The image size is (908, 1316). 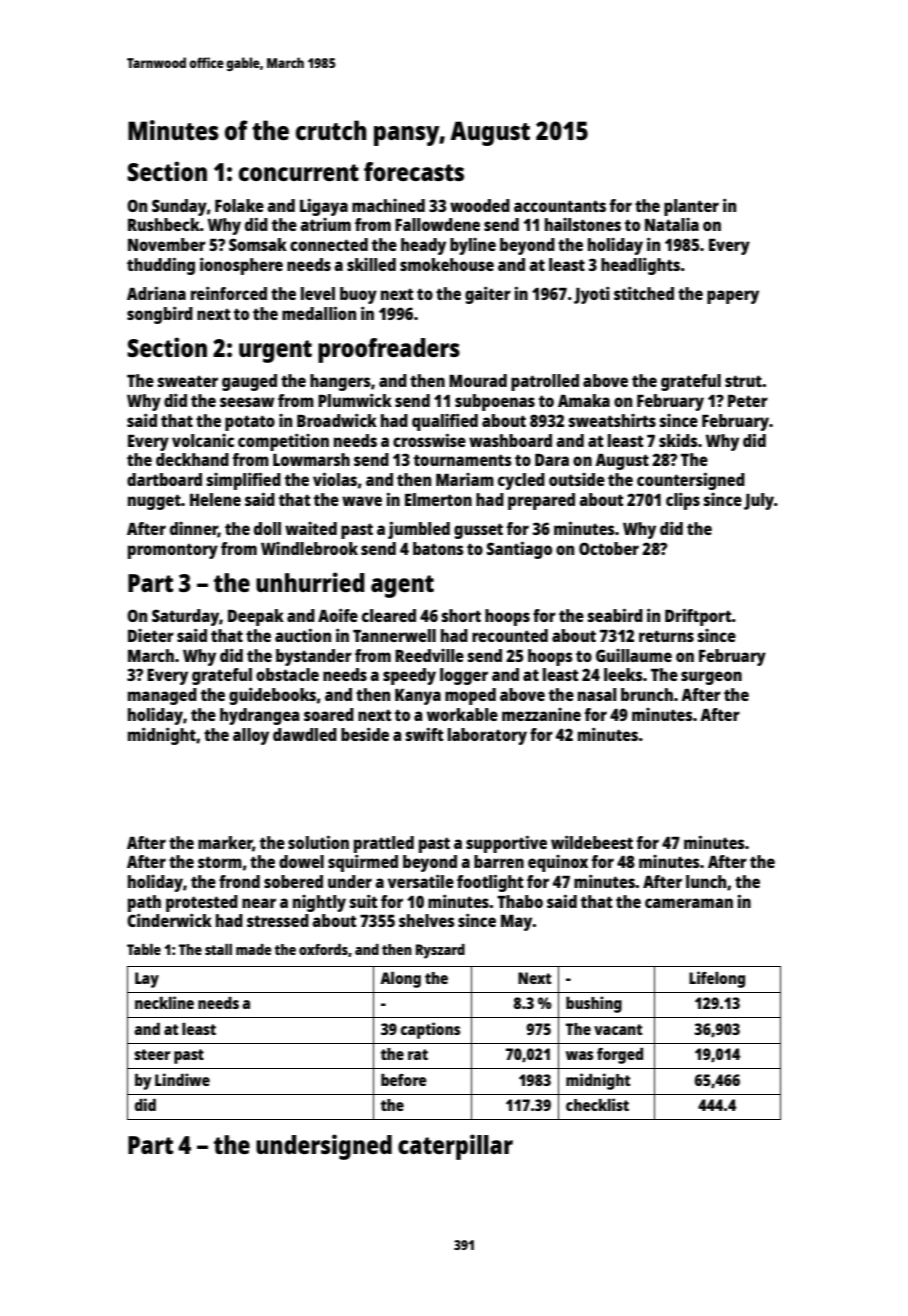 I want to click on planter, so click(x=691, y=207).
